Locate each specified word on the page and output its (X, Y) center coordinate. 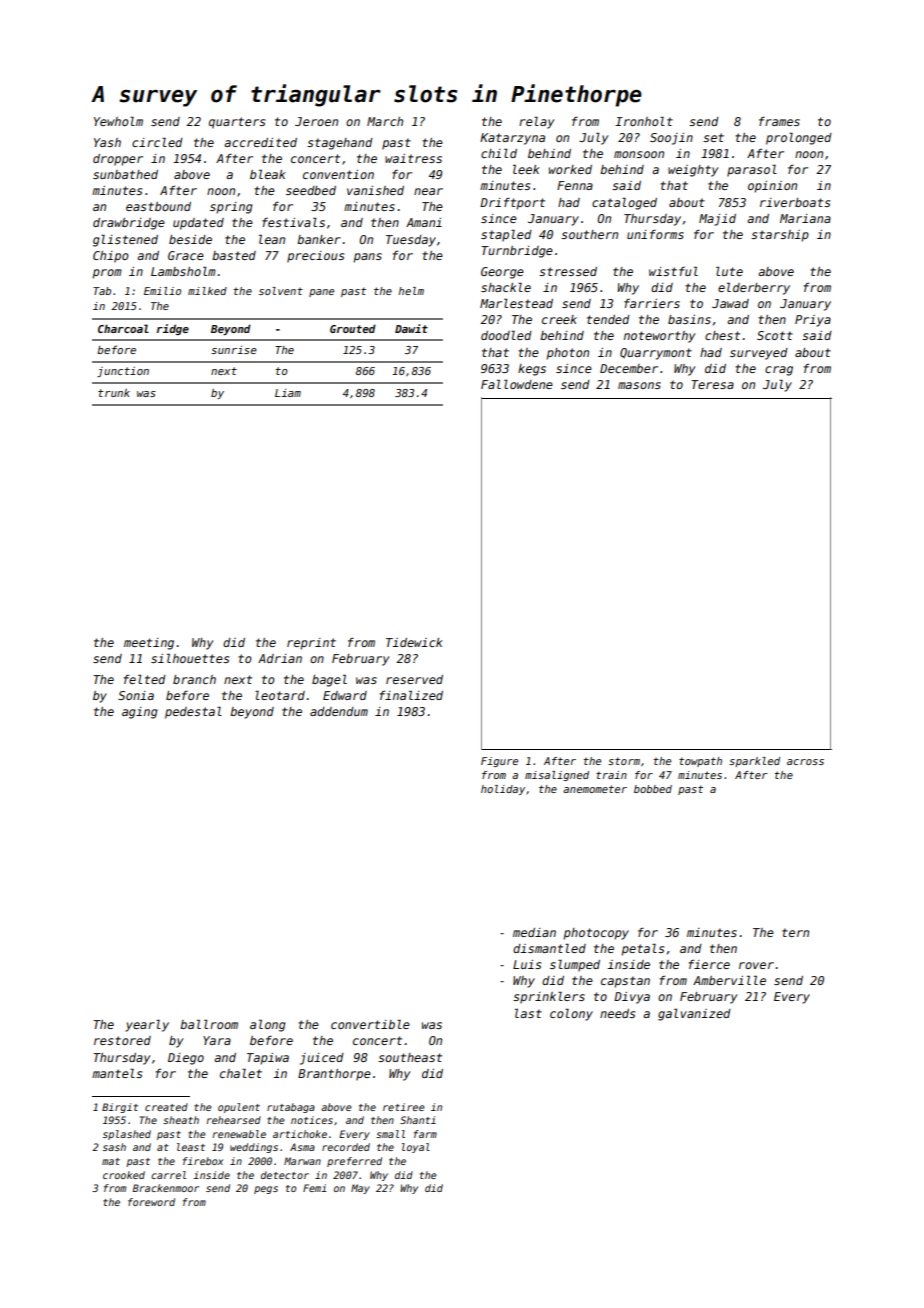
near (428, 191)
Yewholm (118, 121)
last (528, 1013)
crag (779, 371)
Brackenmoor (166, 1188)
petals (642, 949)
